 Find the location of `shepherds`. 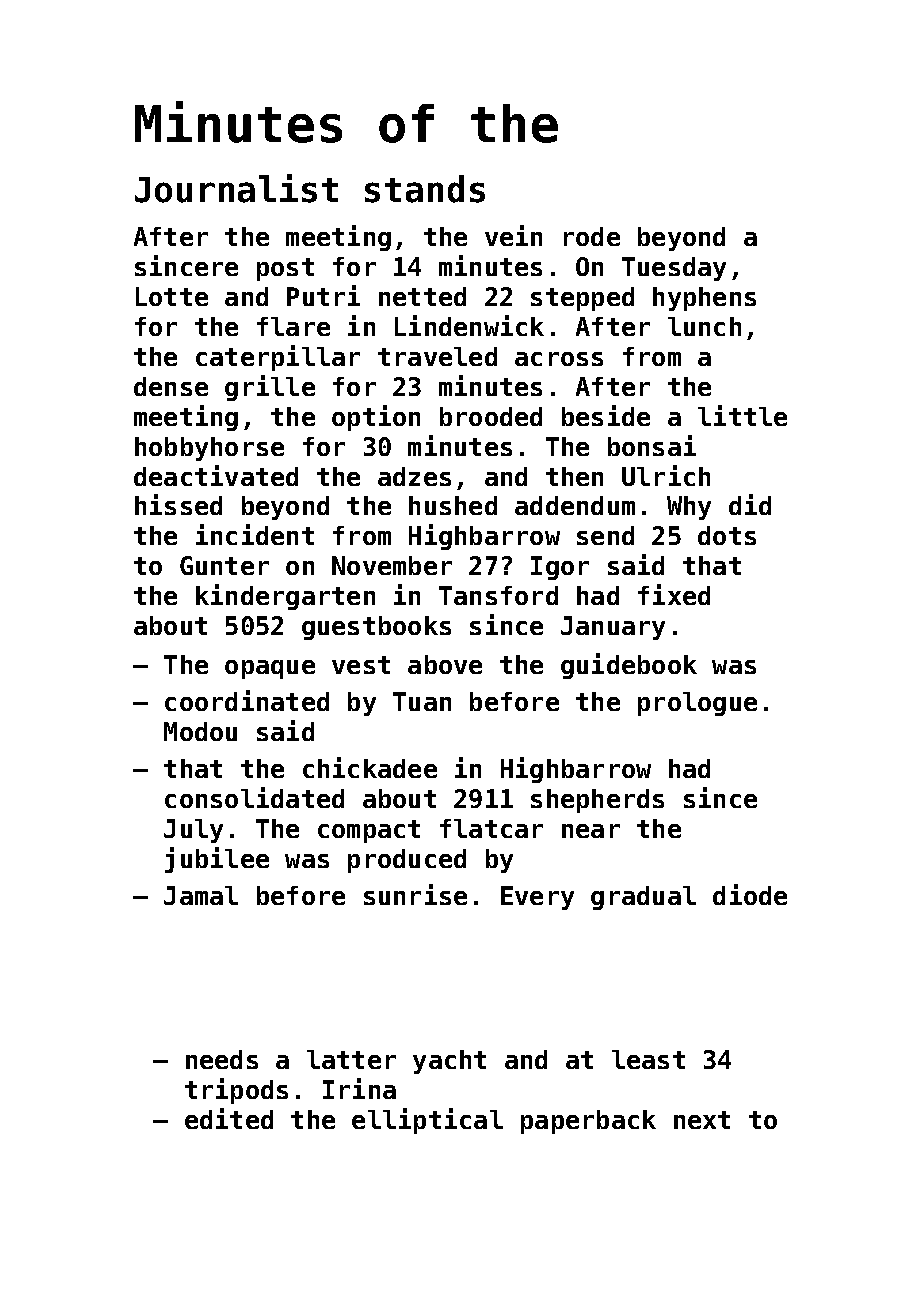

shepherds is located at coordinates (597, 801).
